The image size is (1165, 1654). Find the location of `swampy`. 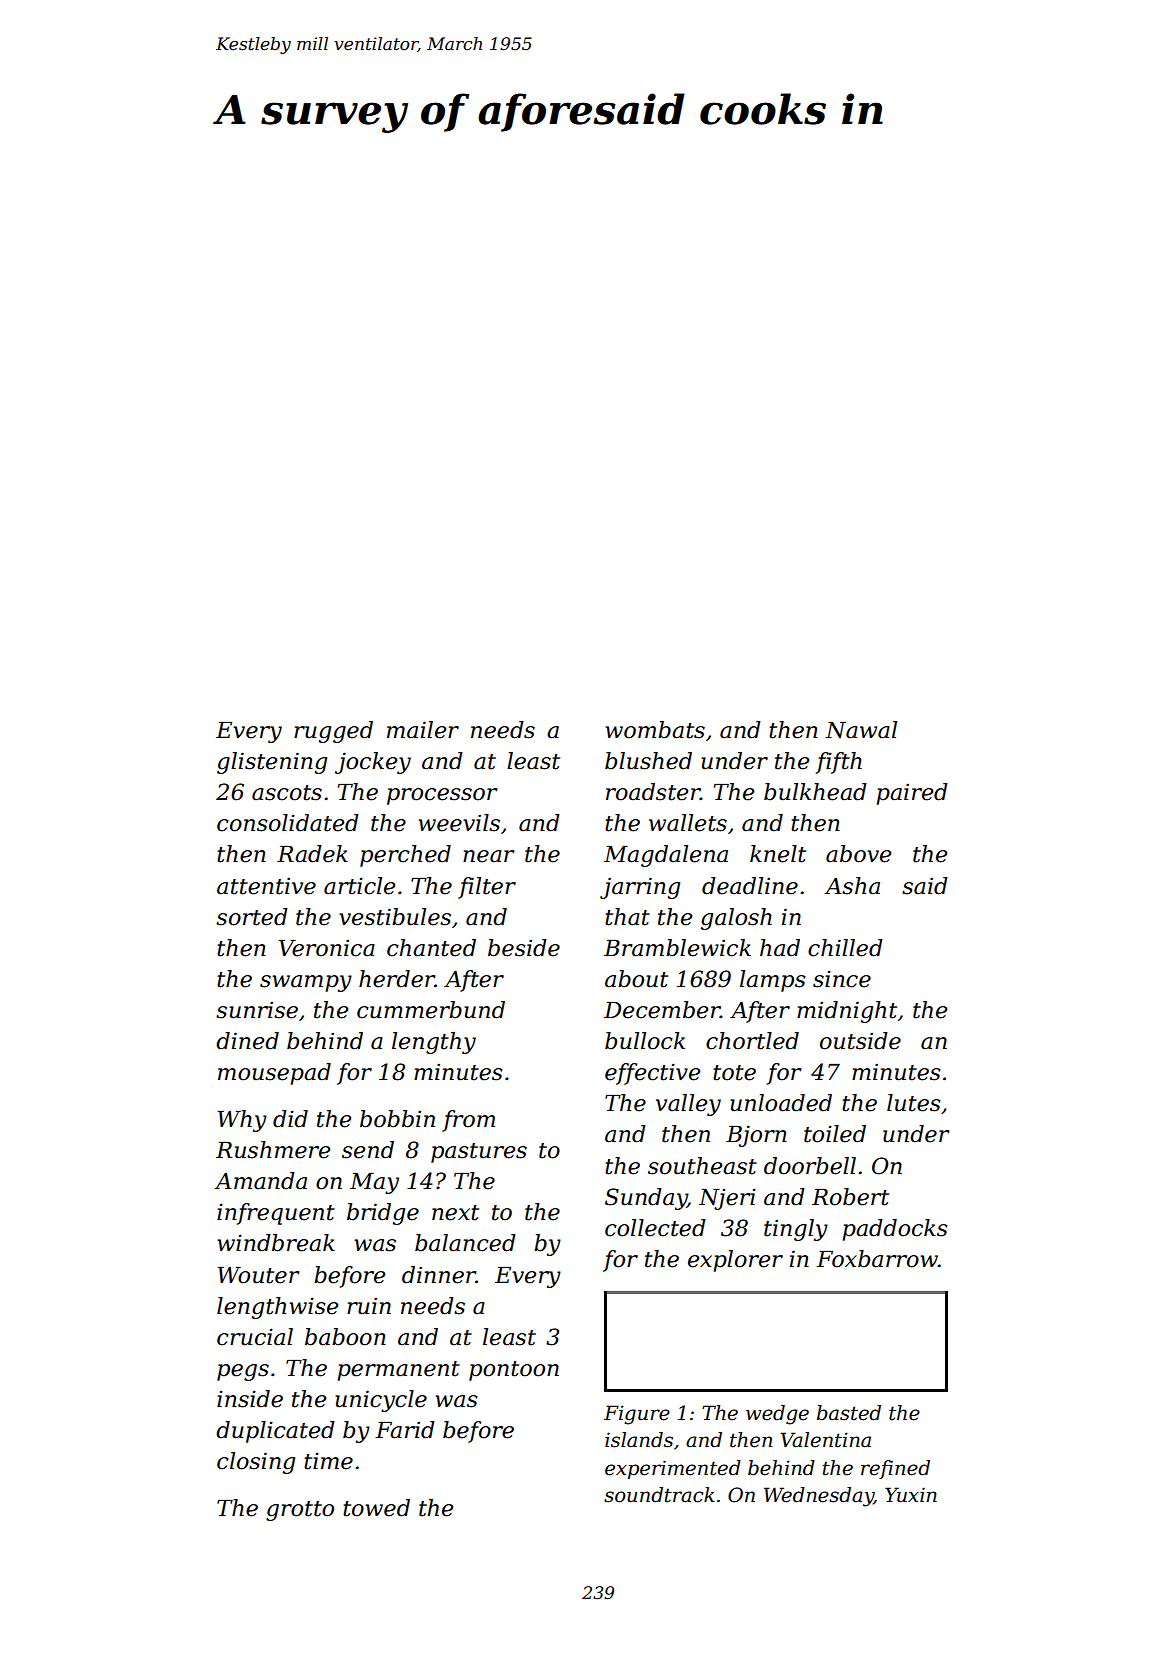

swampy is located at coordinates (306, 983).
